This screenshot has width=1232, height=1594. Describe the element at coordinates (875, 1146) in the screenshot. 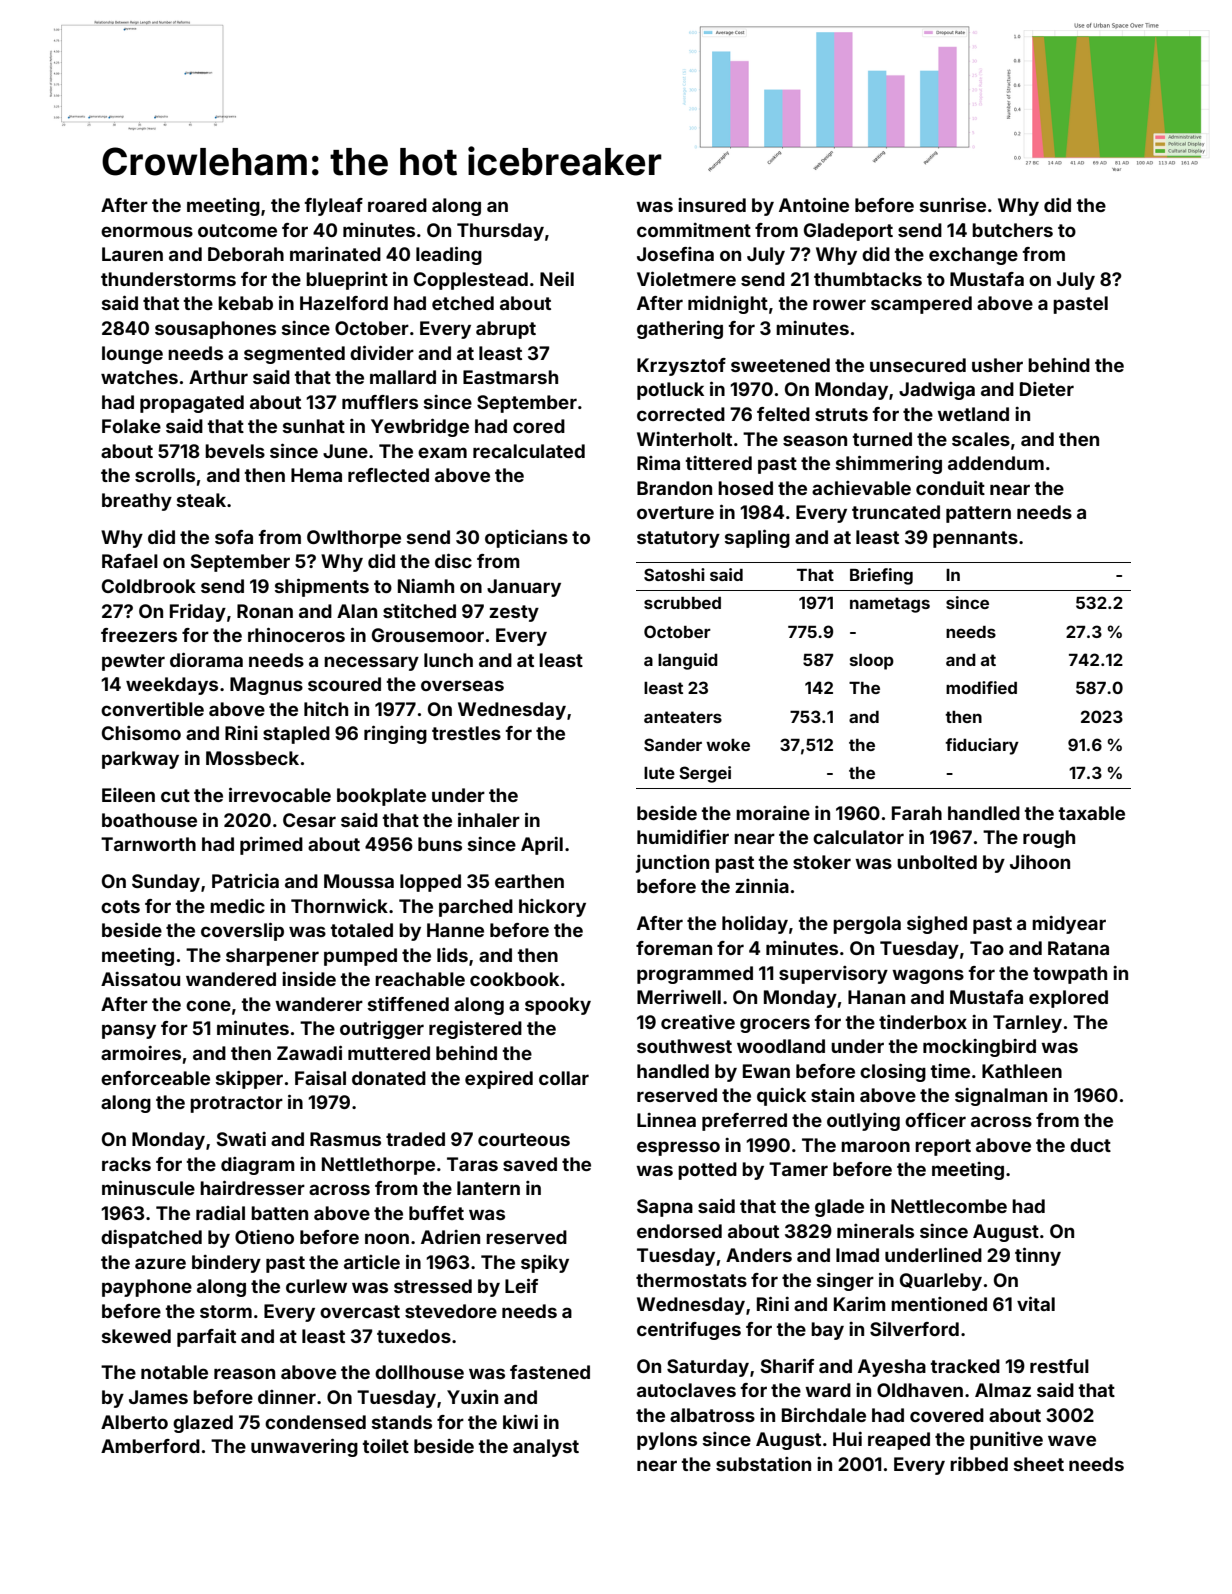

I see `maroon` at that location.
